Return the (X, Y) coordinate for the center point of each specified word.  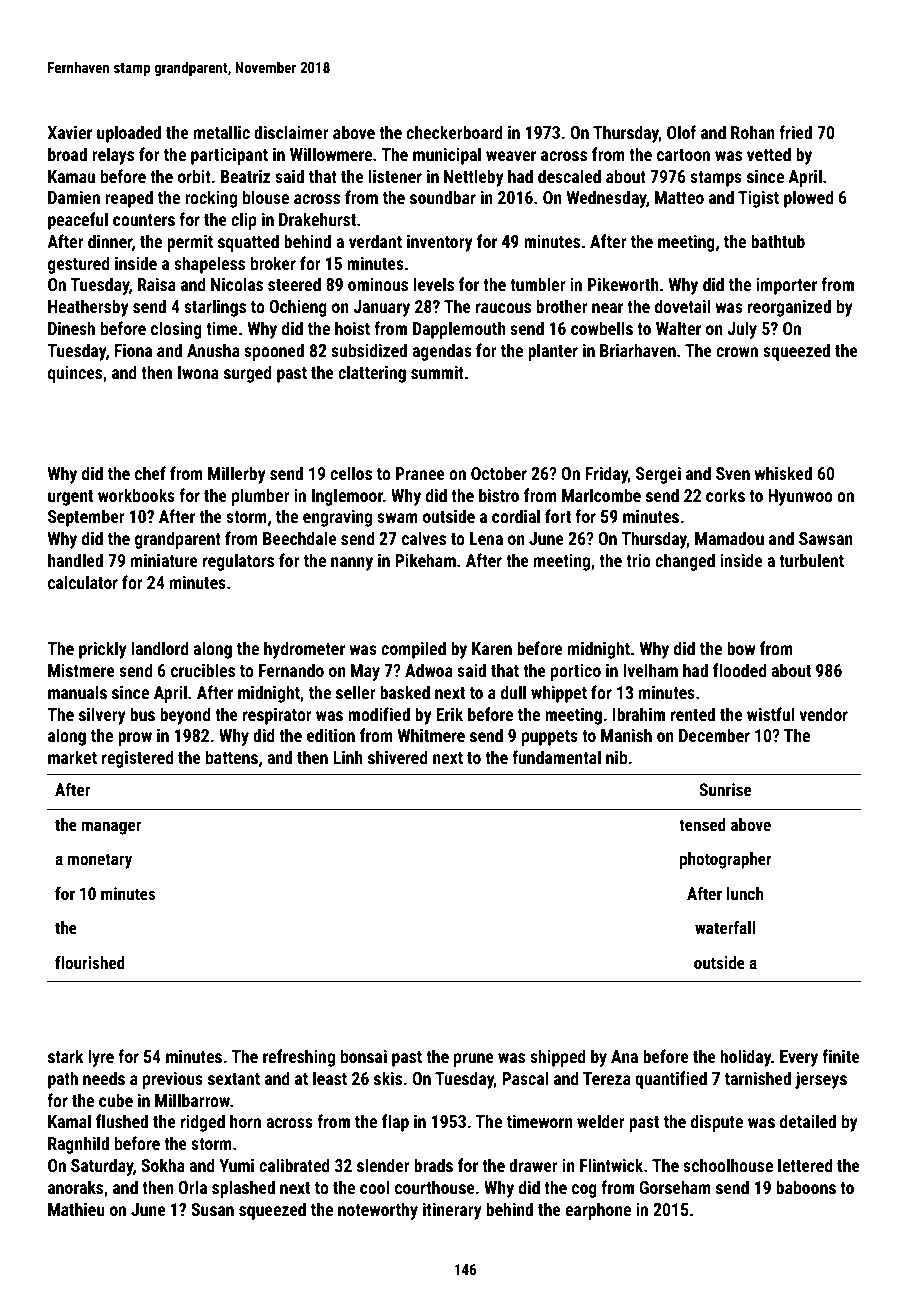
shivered (398, 757)
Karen (492, 648)
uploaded (129, 134)
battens (232, 757)
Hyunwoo (800, 497)
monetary (100, 861)
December (714, 735)
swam (397, 518)
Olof (681, 132)
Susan (212, 1209)
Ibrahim (638, 714)
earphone (598, 1211)
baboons (806, 1187)
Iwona (198, 372)
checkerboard (454, 132)
